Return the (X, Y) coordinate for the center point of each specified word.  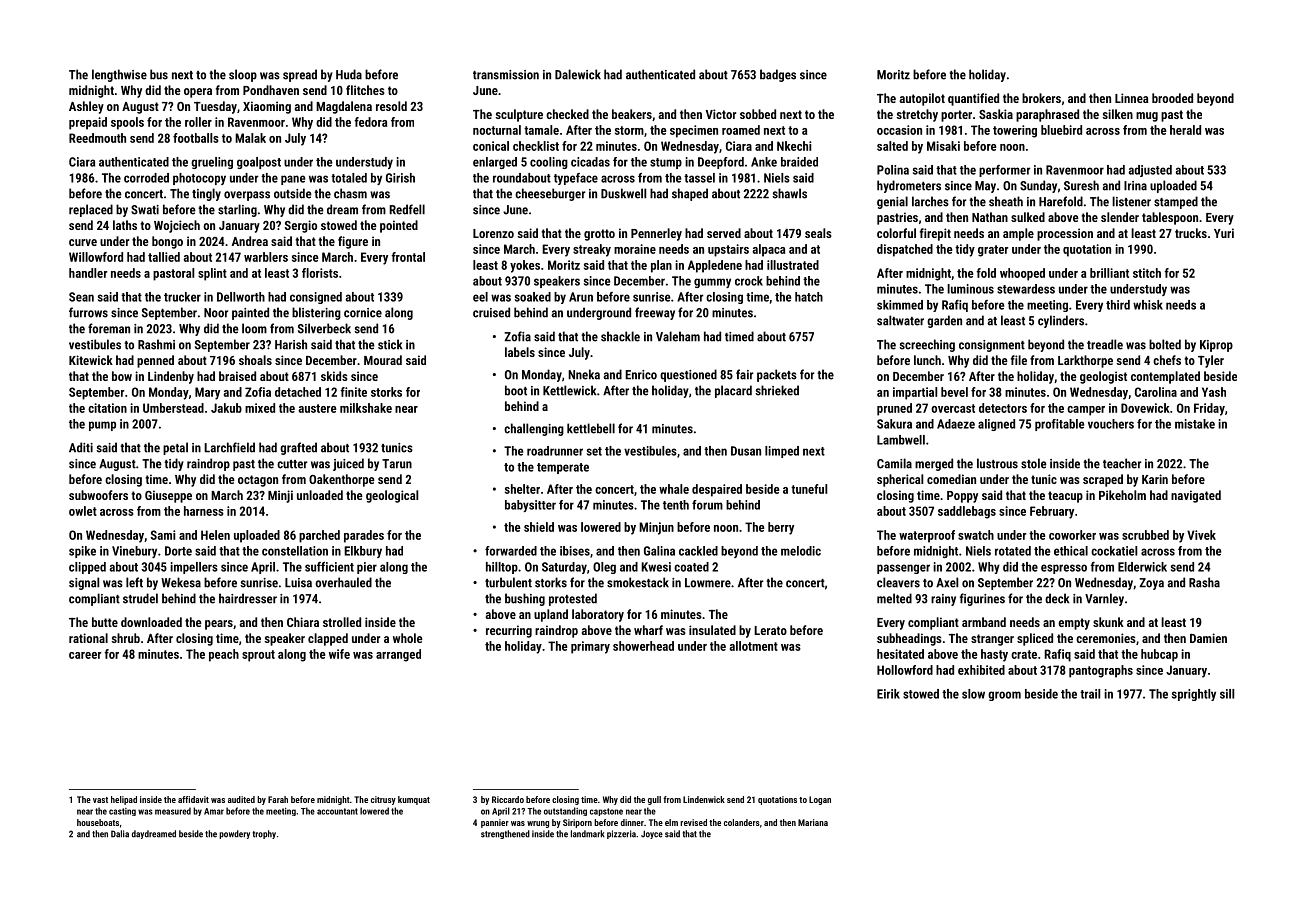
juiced (348, 464)
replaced (91, 210)
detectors (1003, 408)
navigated (1196, 496)
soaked (533, 297)
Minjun (656, 528)
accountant (337, 811)
